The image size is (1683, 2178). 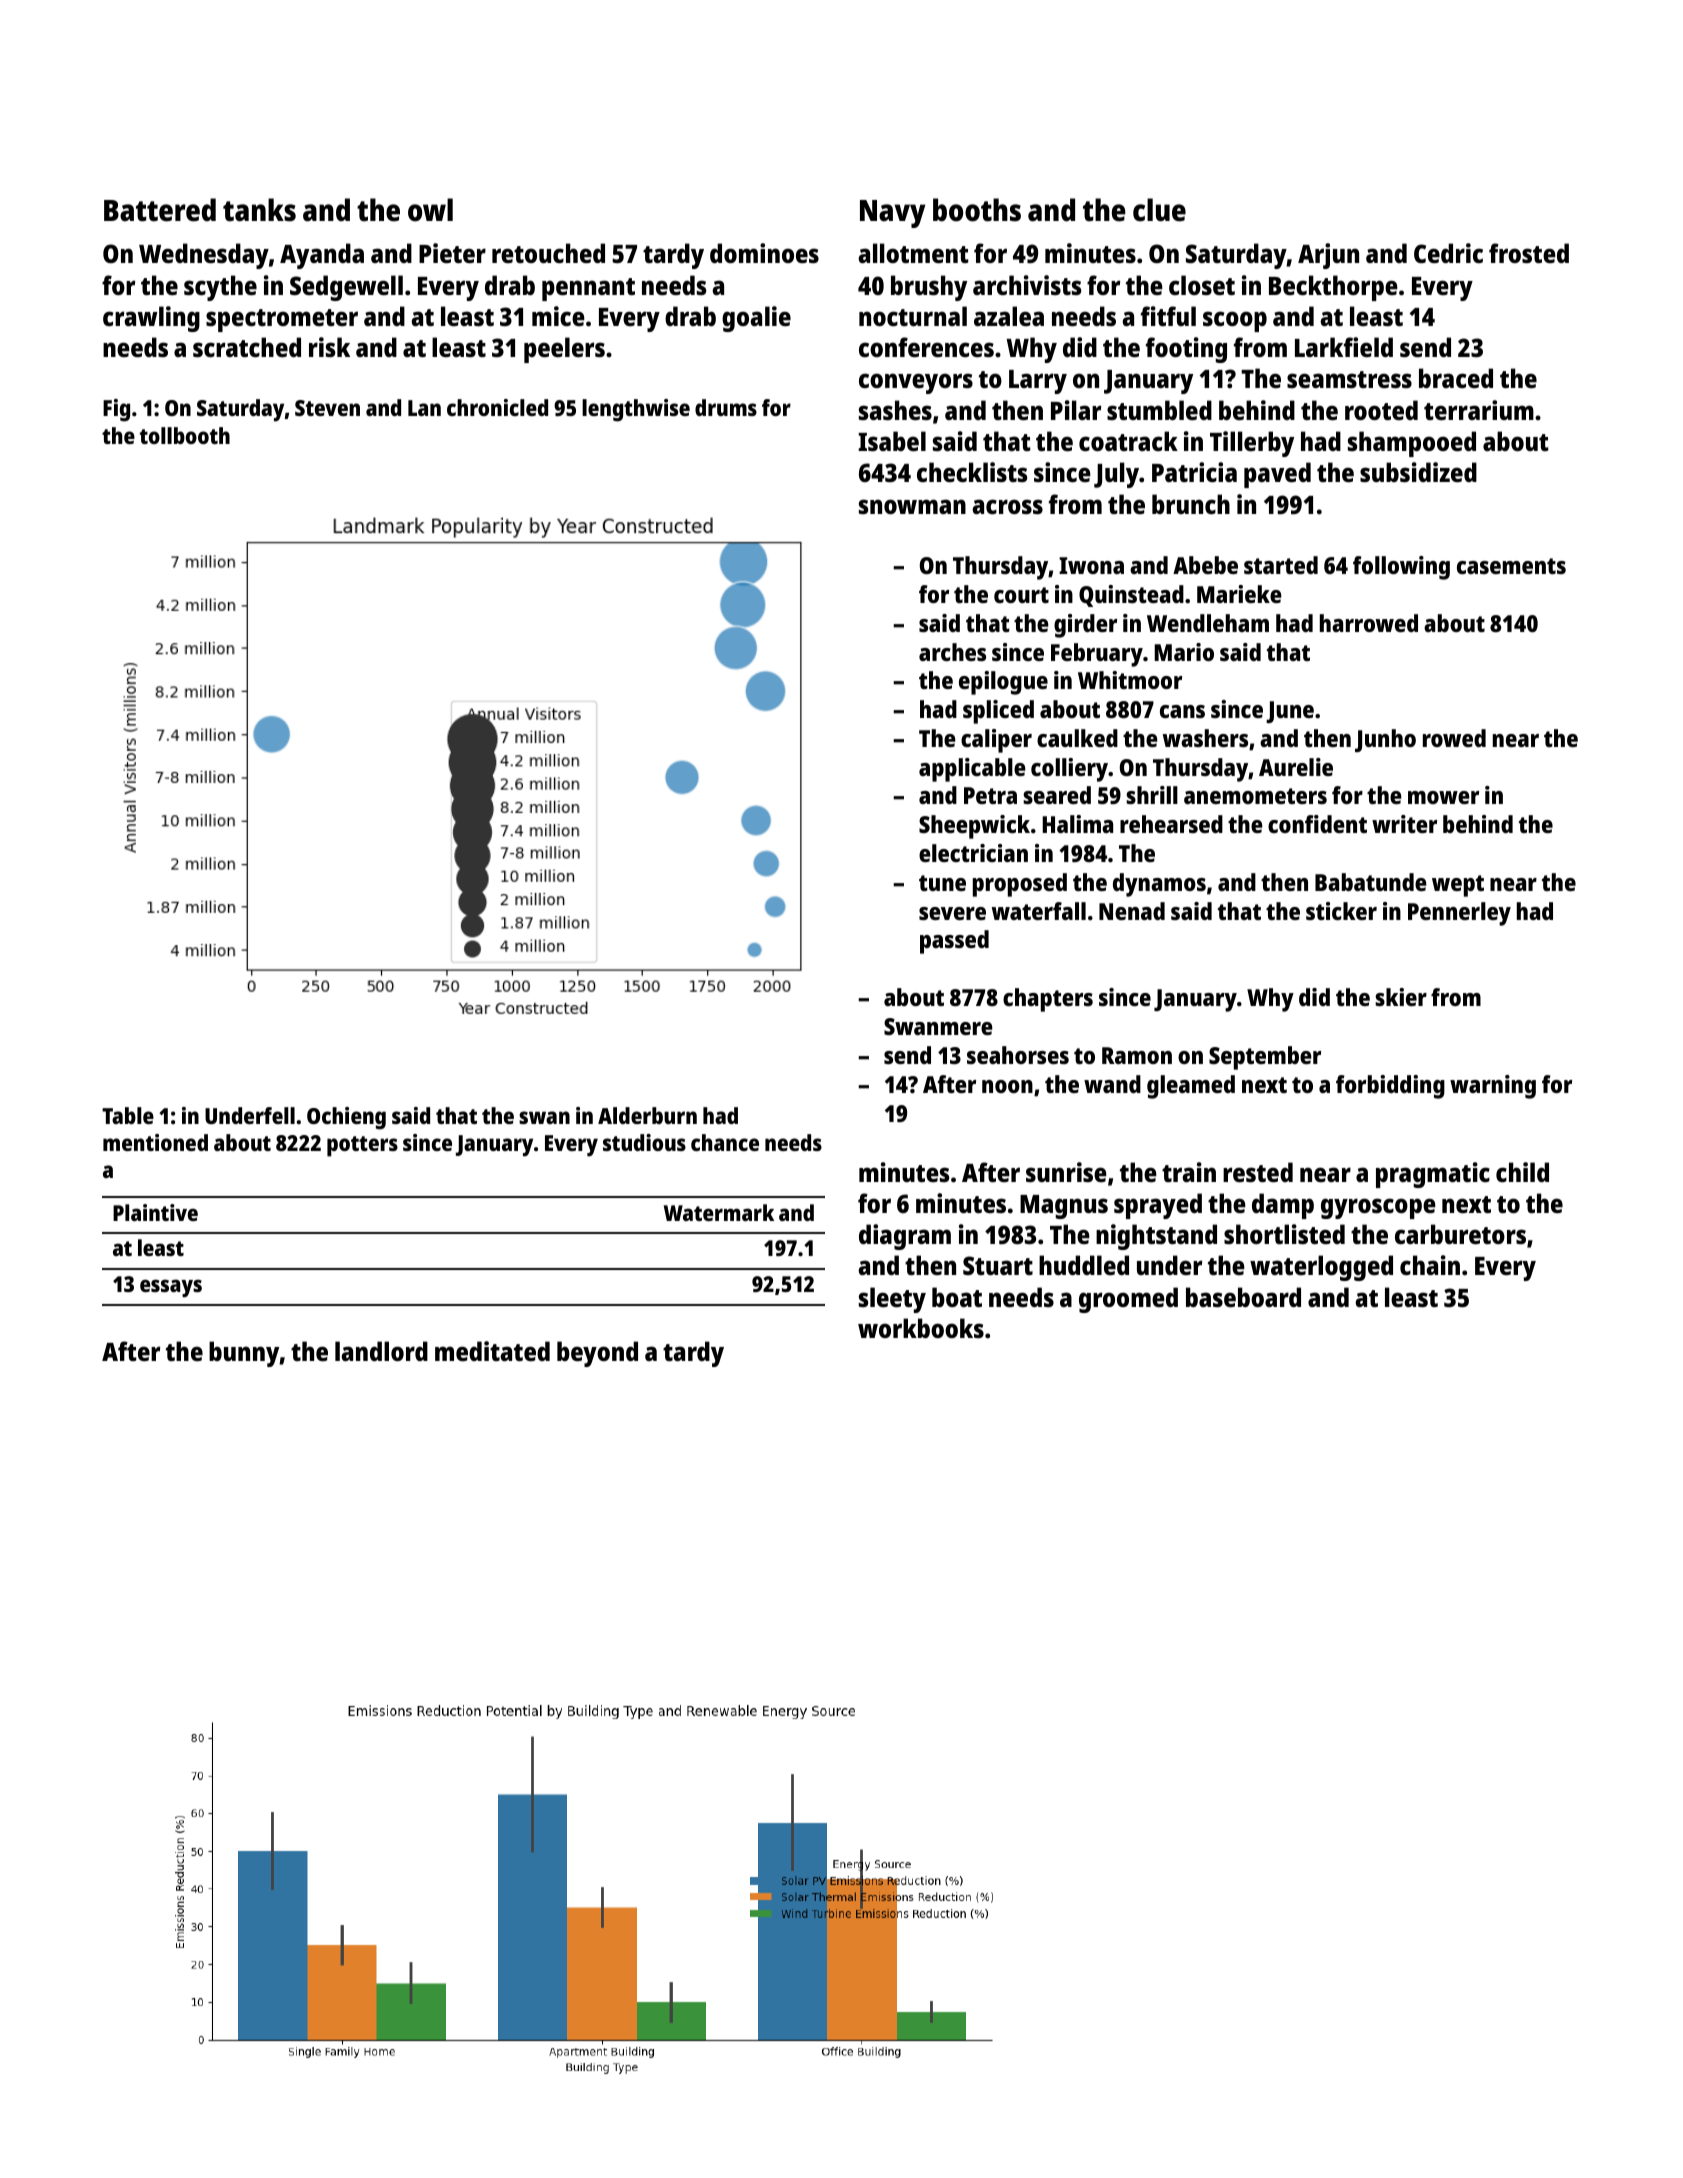 What do you see at coordinates (430, 210) in the screenshot?
I see `owl` at bounding box center [430, 210].
